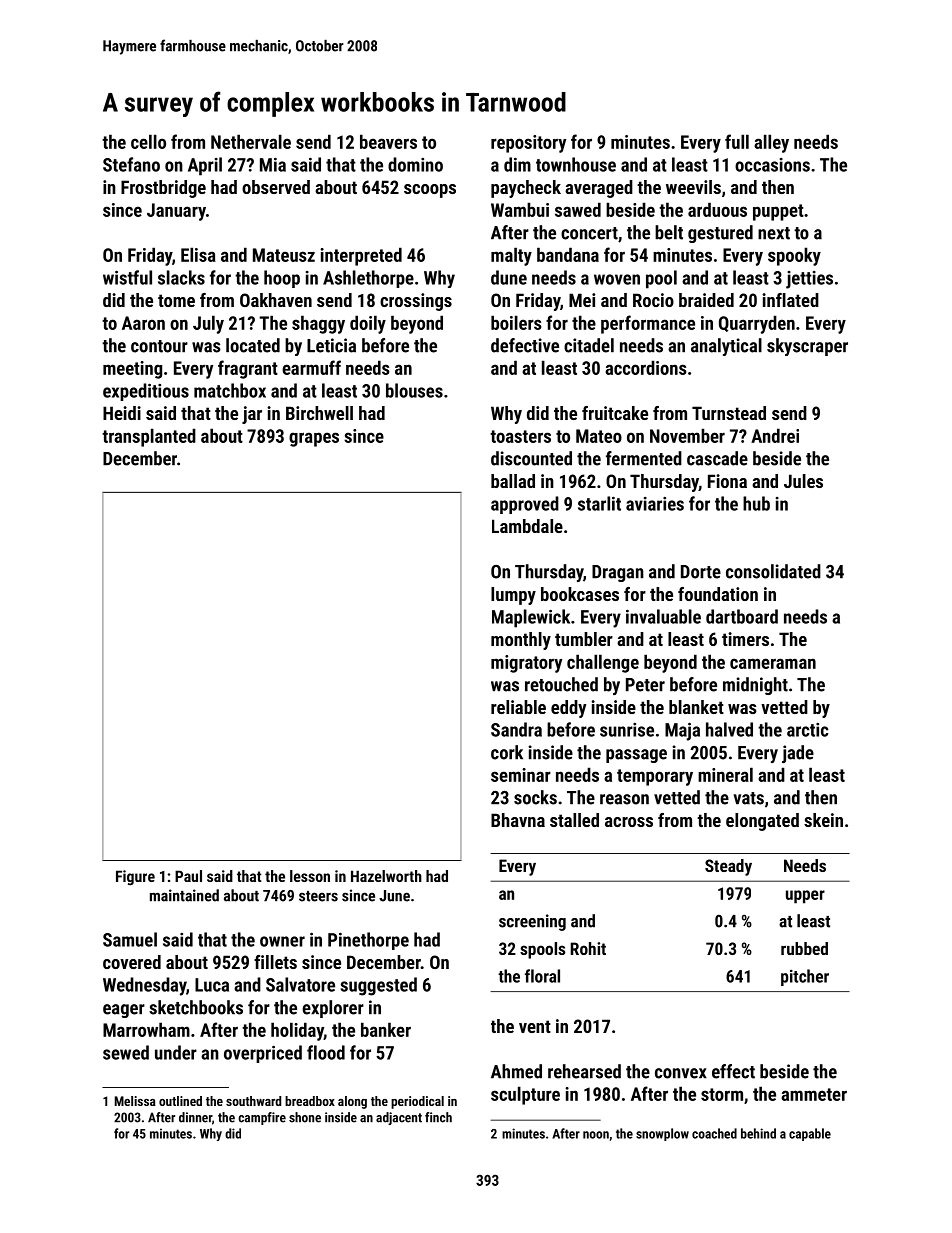 The width and height of the screenshot is (952, 1233). I want to click on Nethervale, so click(251, 141).
